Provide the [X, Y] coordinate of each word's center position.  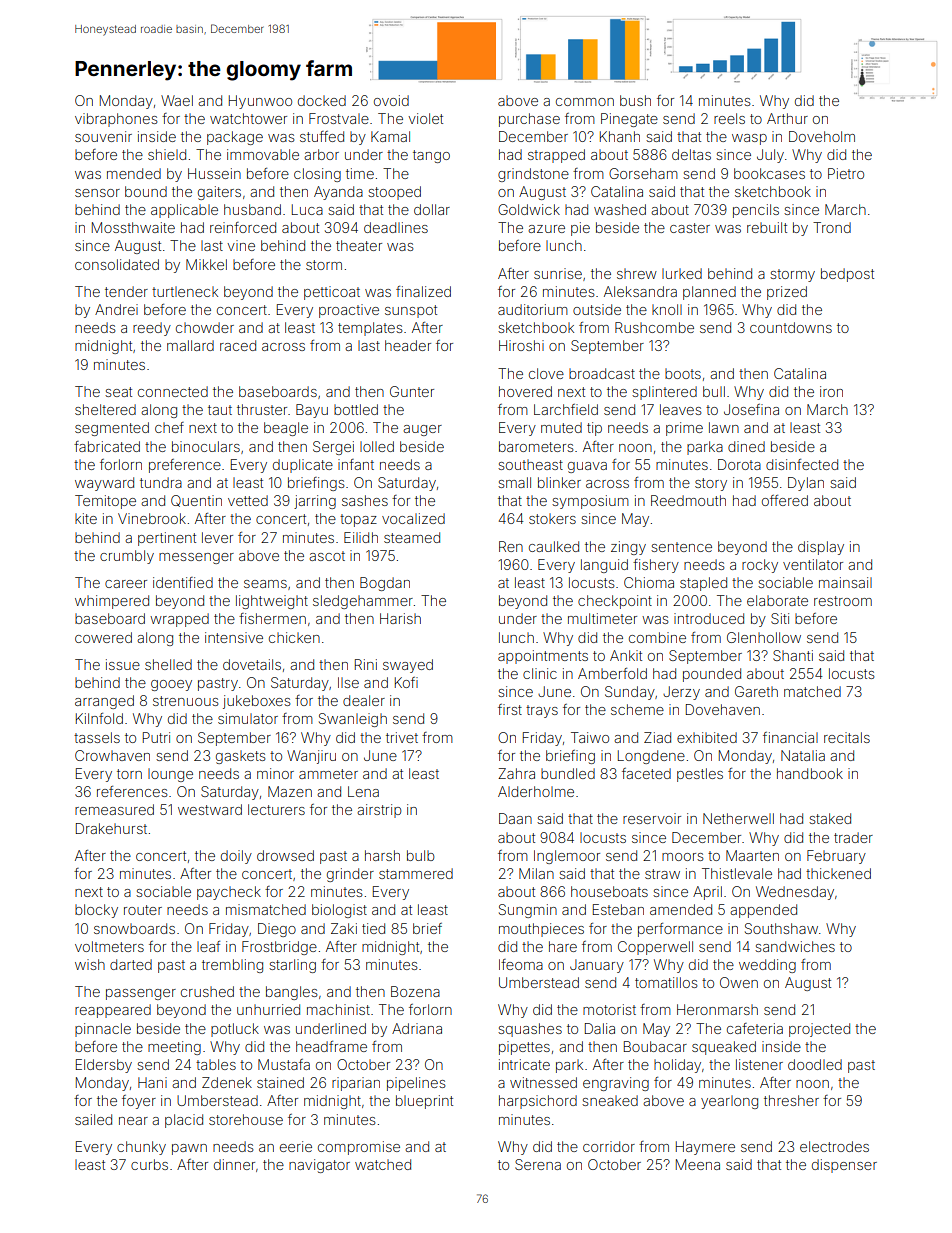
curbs [149, 1164]
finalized [423, 291]
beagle [286, 429]
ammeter [328, 774]
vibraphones [116, 120]
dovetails [252, 664]
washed [620, 209]
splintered [664, 393]
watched [383, 1164]
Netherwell [738, 818]
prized [787, 293]
